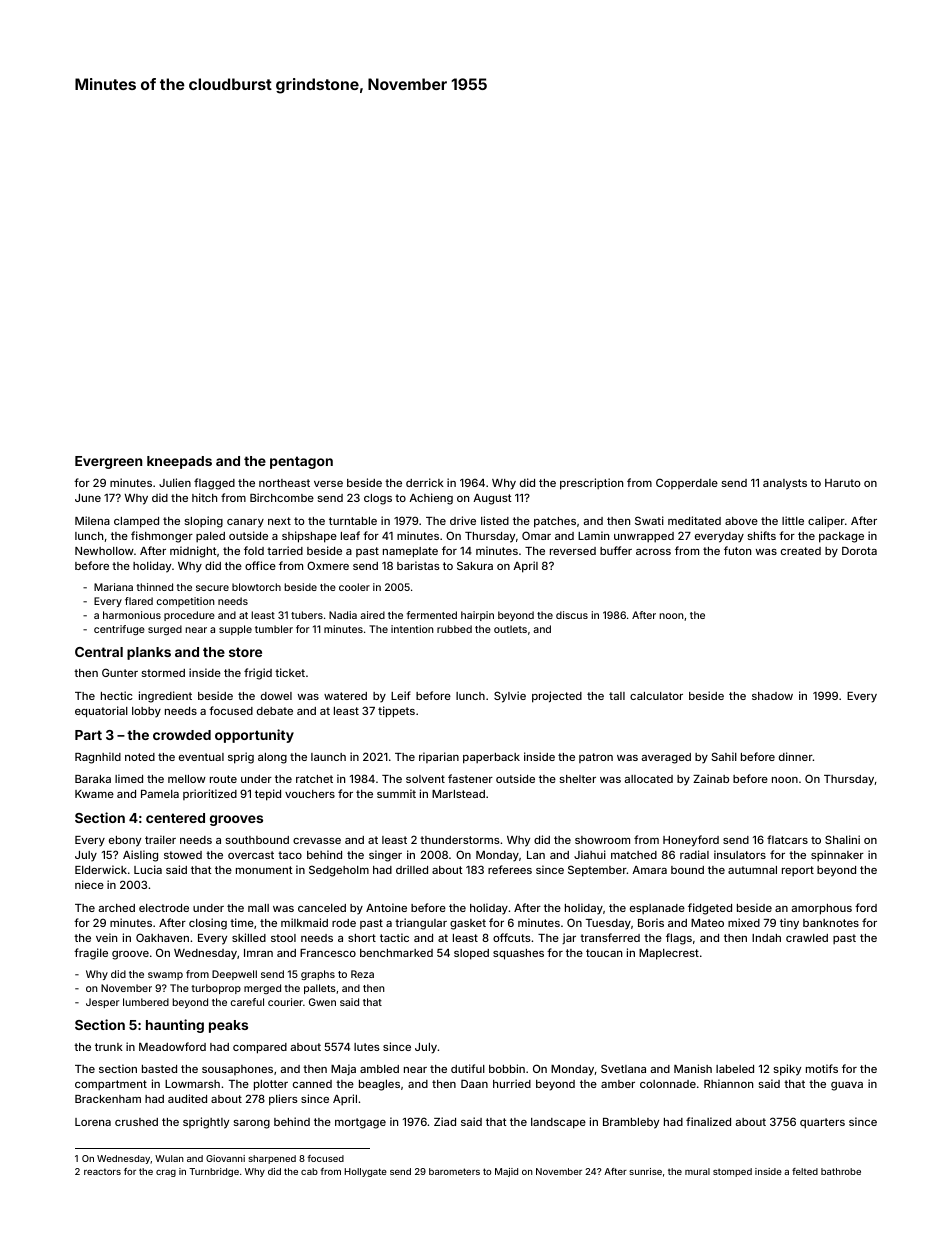 This screenshot has height=1233, width=952. I want to click on ebony, so click(125, 841).
